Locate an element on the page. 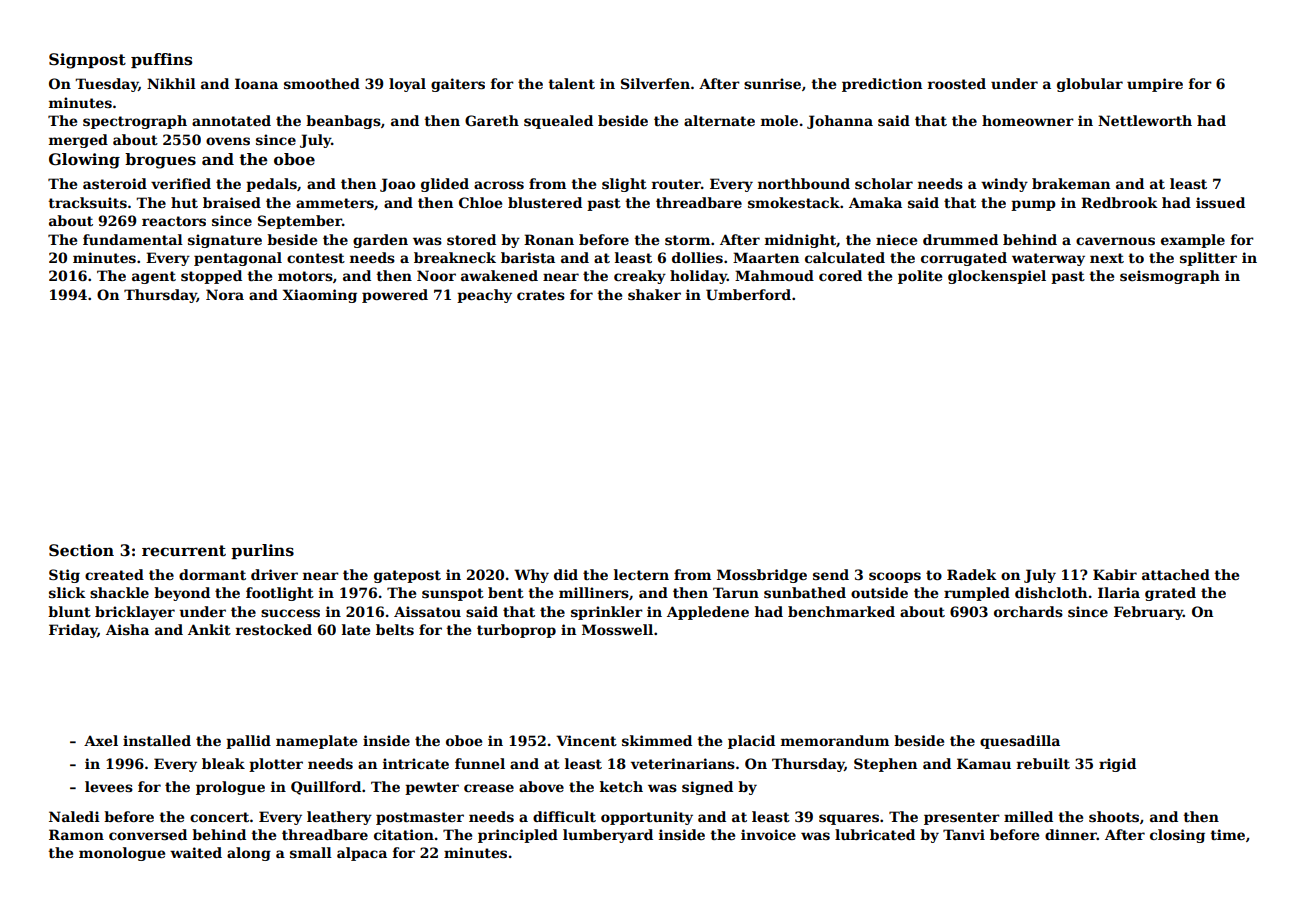  Umberford is located at coordinates (748, 294).
